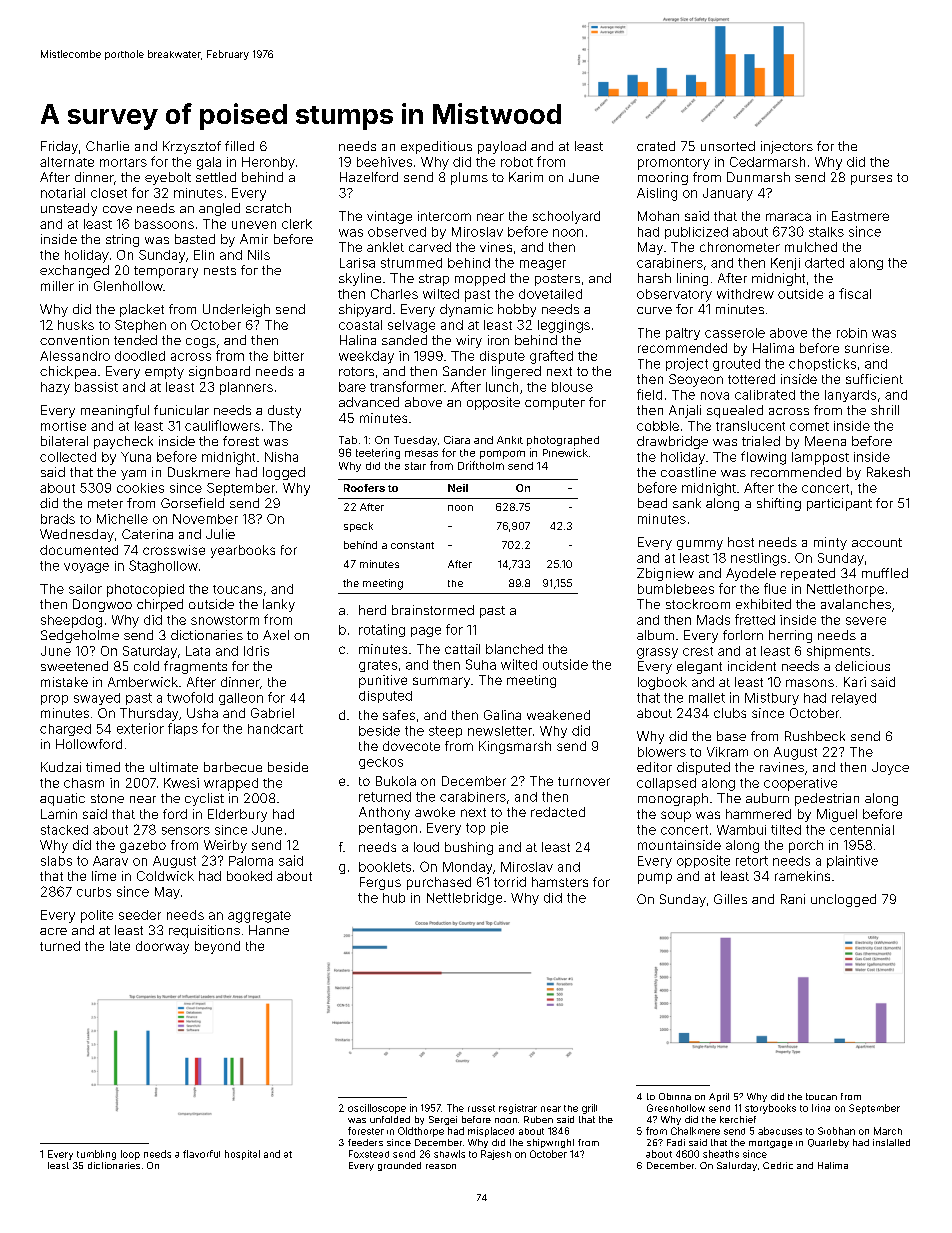 The image size is (952, 1233). What do you see at coordinates (268, 163) in the image?
I see `Heronby` at bounding box center [268, 163].
